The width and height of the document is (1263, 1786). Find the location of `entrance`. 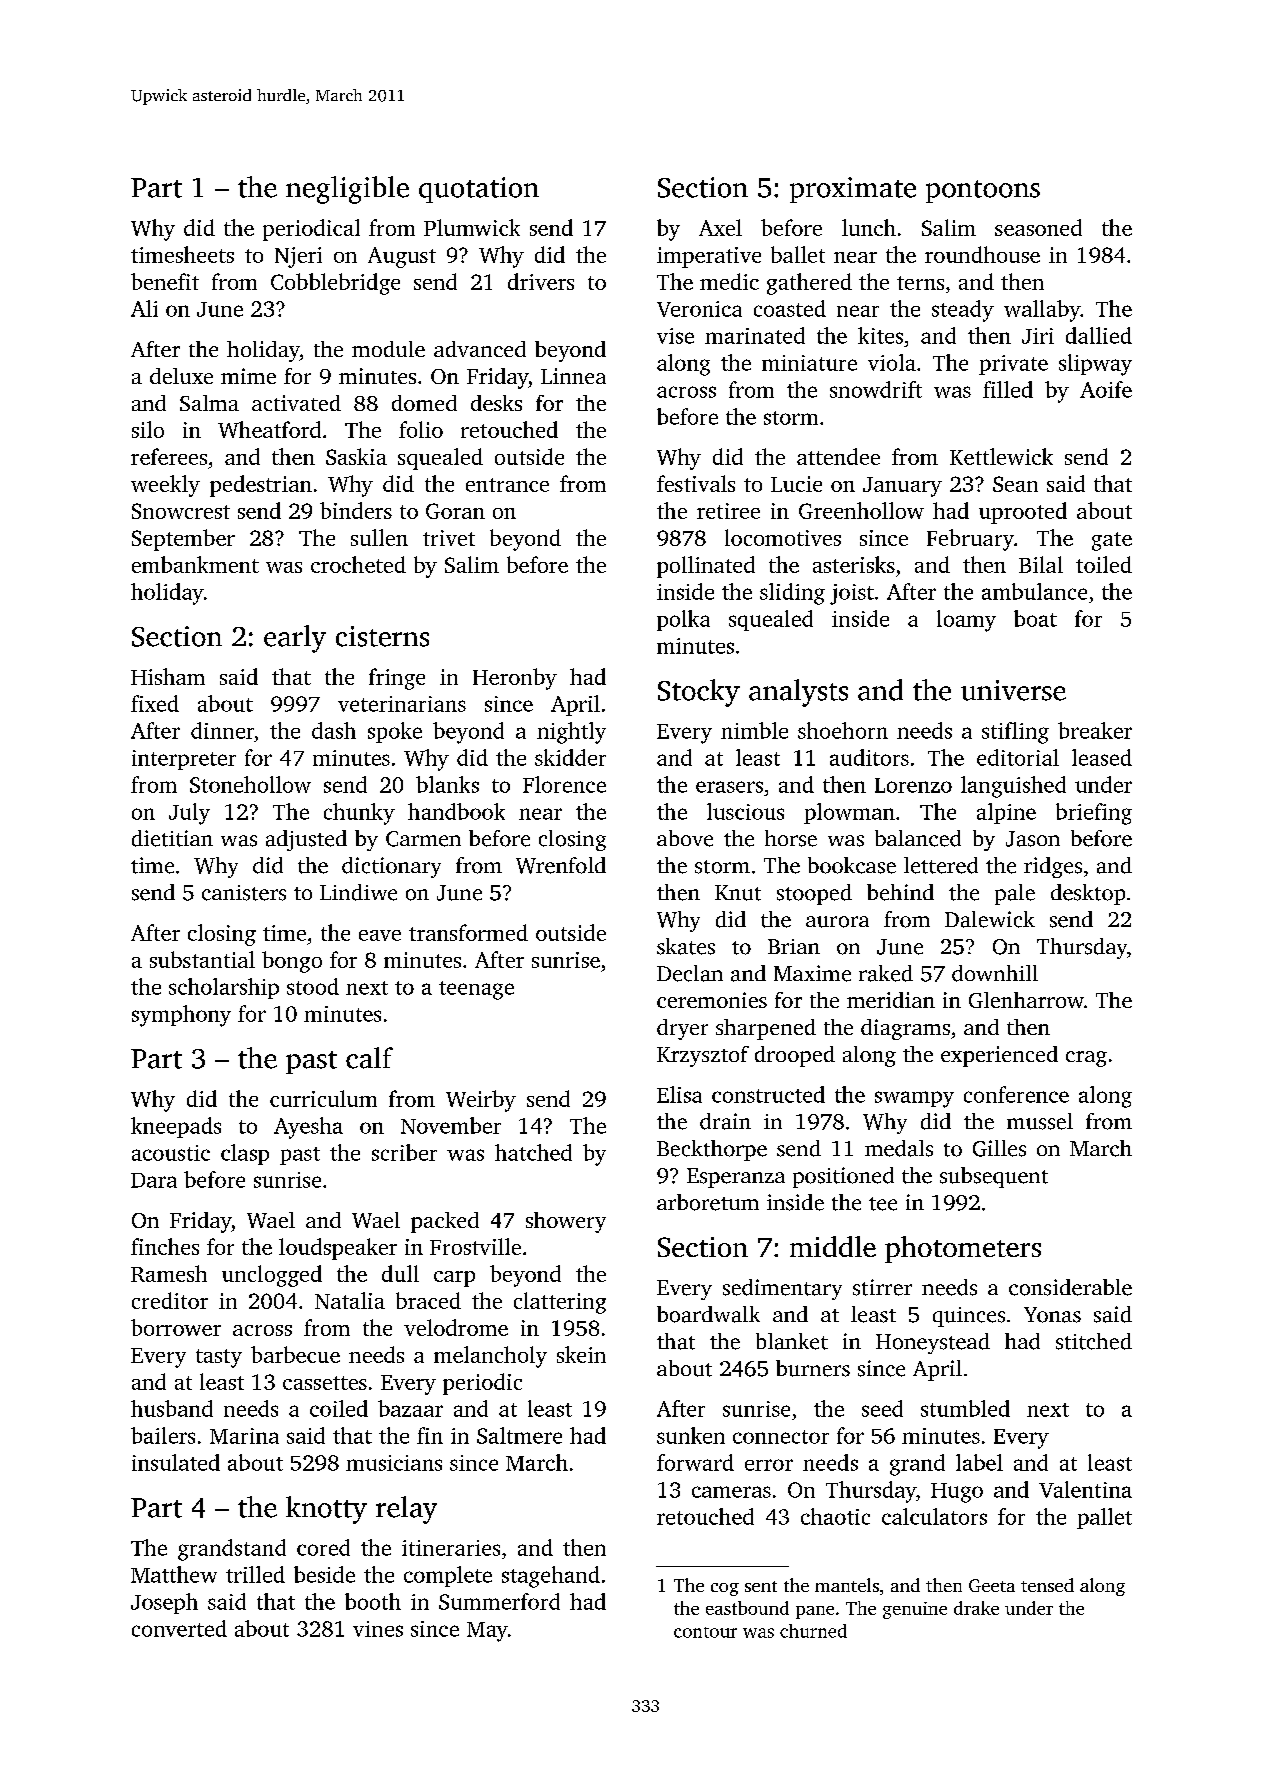

entrance is located at coordinates (507, 485).
